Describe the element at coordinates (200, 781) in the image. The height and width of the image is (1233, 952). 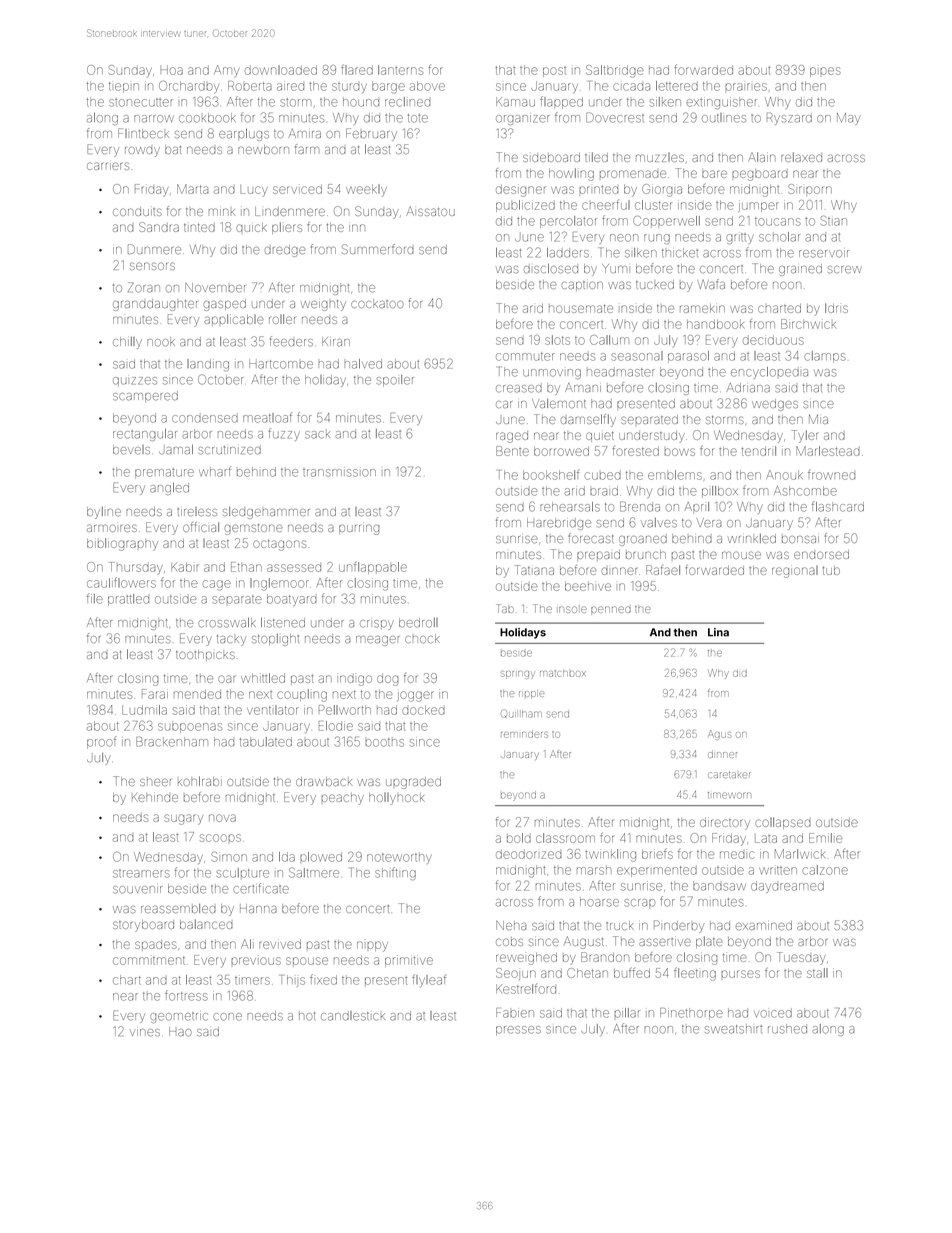
I see `kohlrabi` at that location.
